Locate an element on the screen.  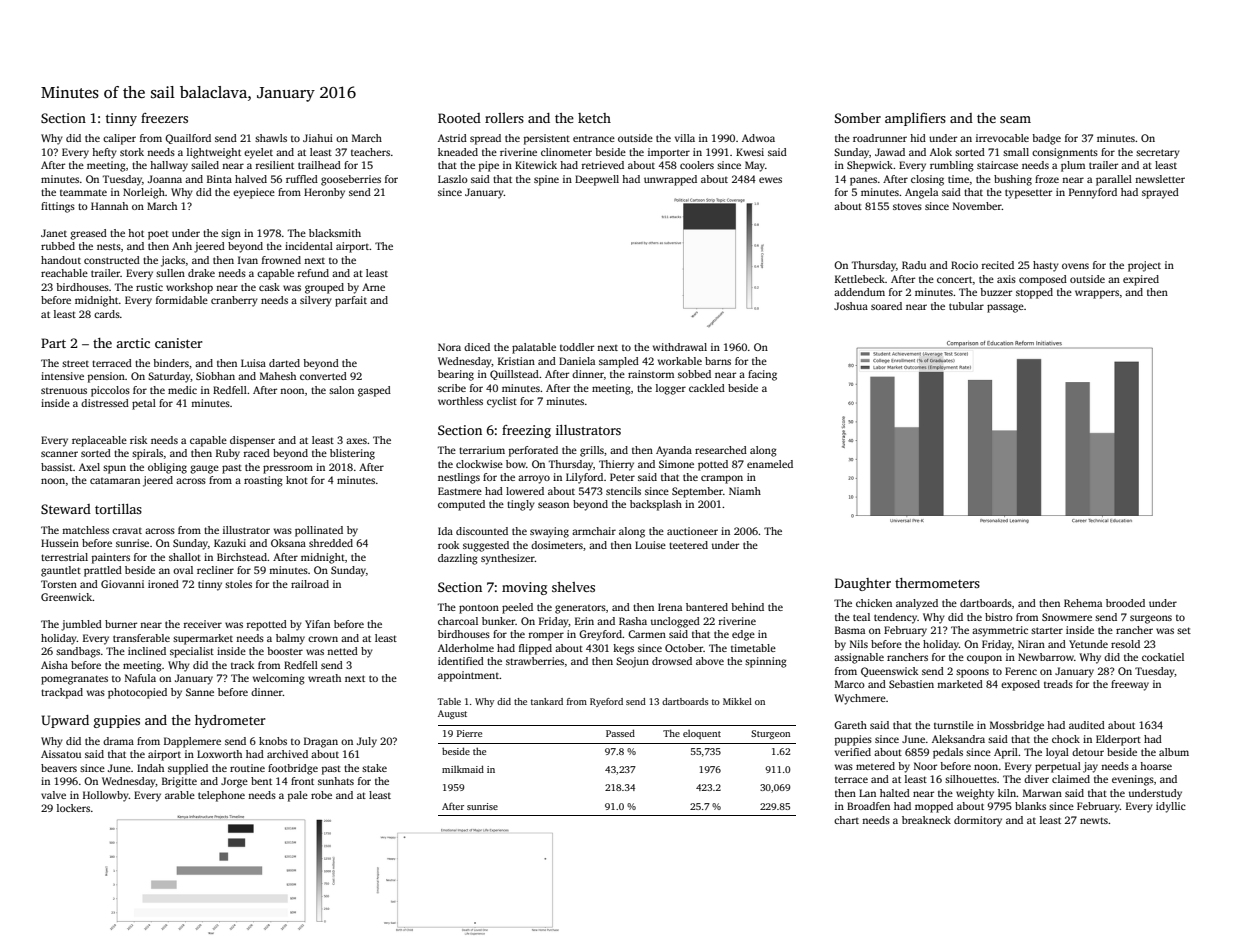
brooded is located at coordinates (1125, 603).
